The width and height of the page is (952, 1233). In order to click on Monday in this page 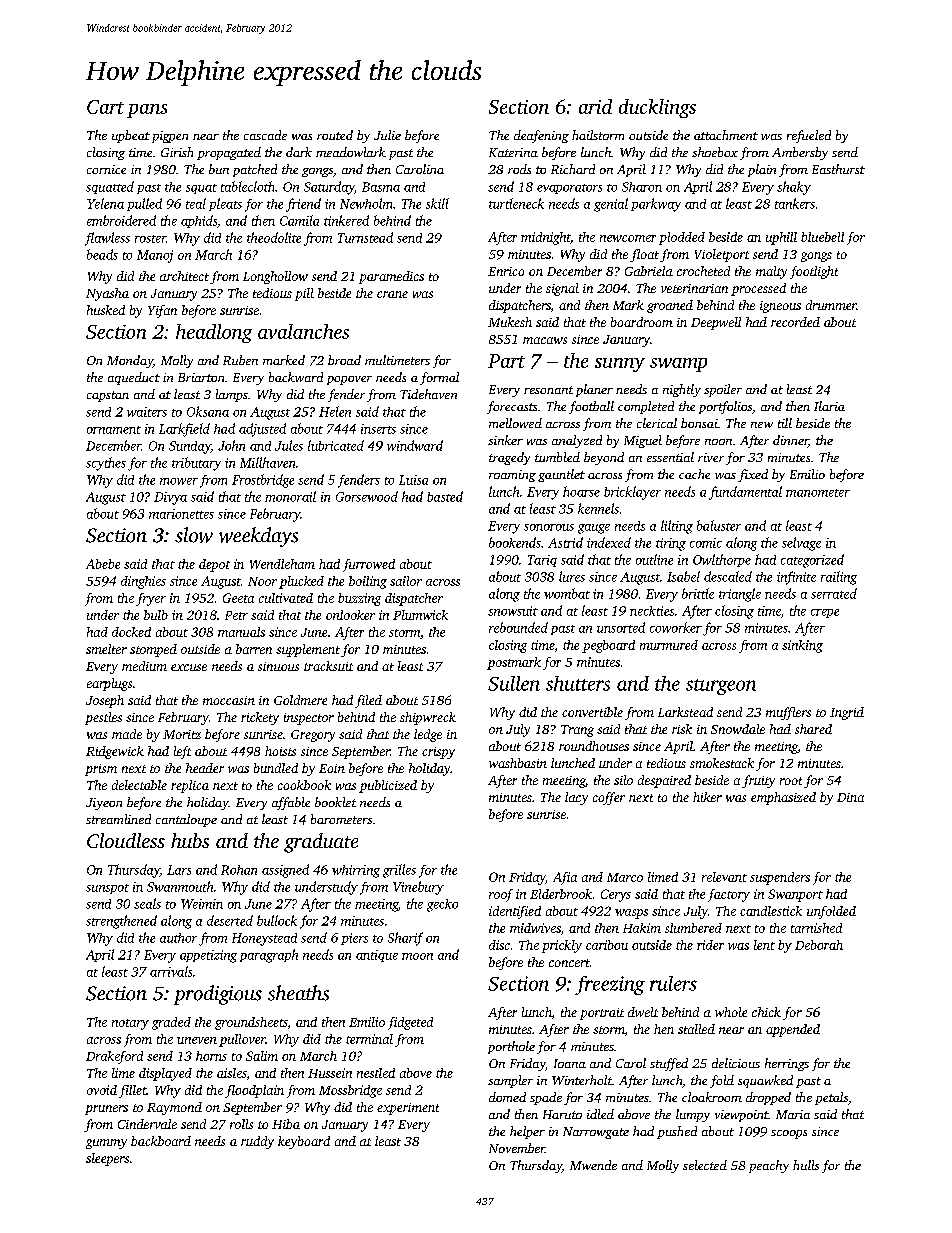, I will do `click(130, 361)`.
